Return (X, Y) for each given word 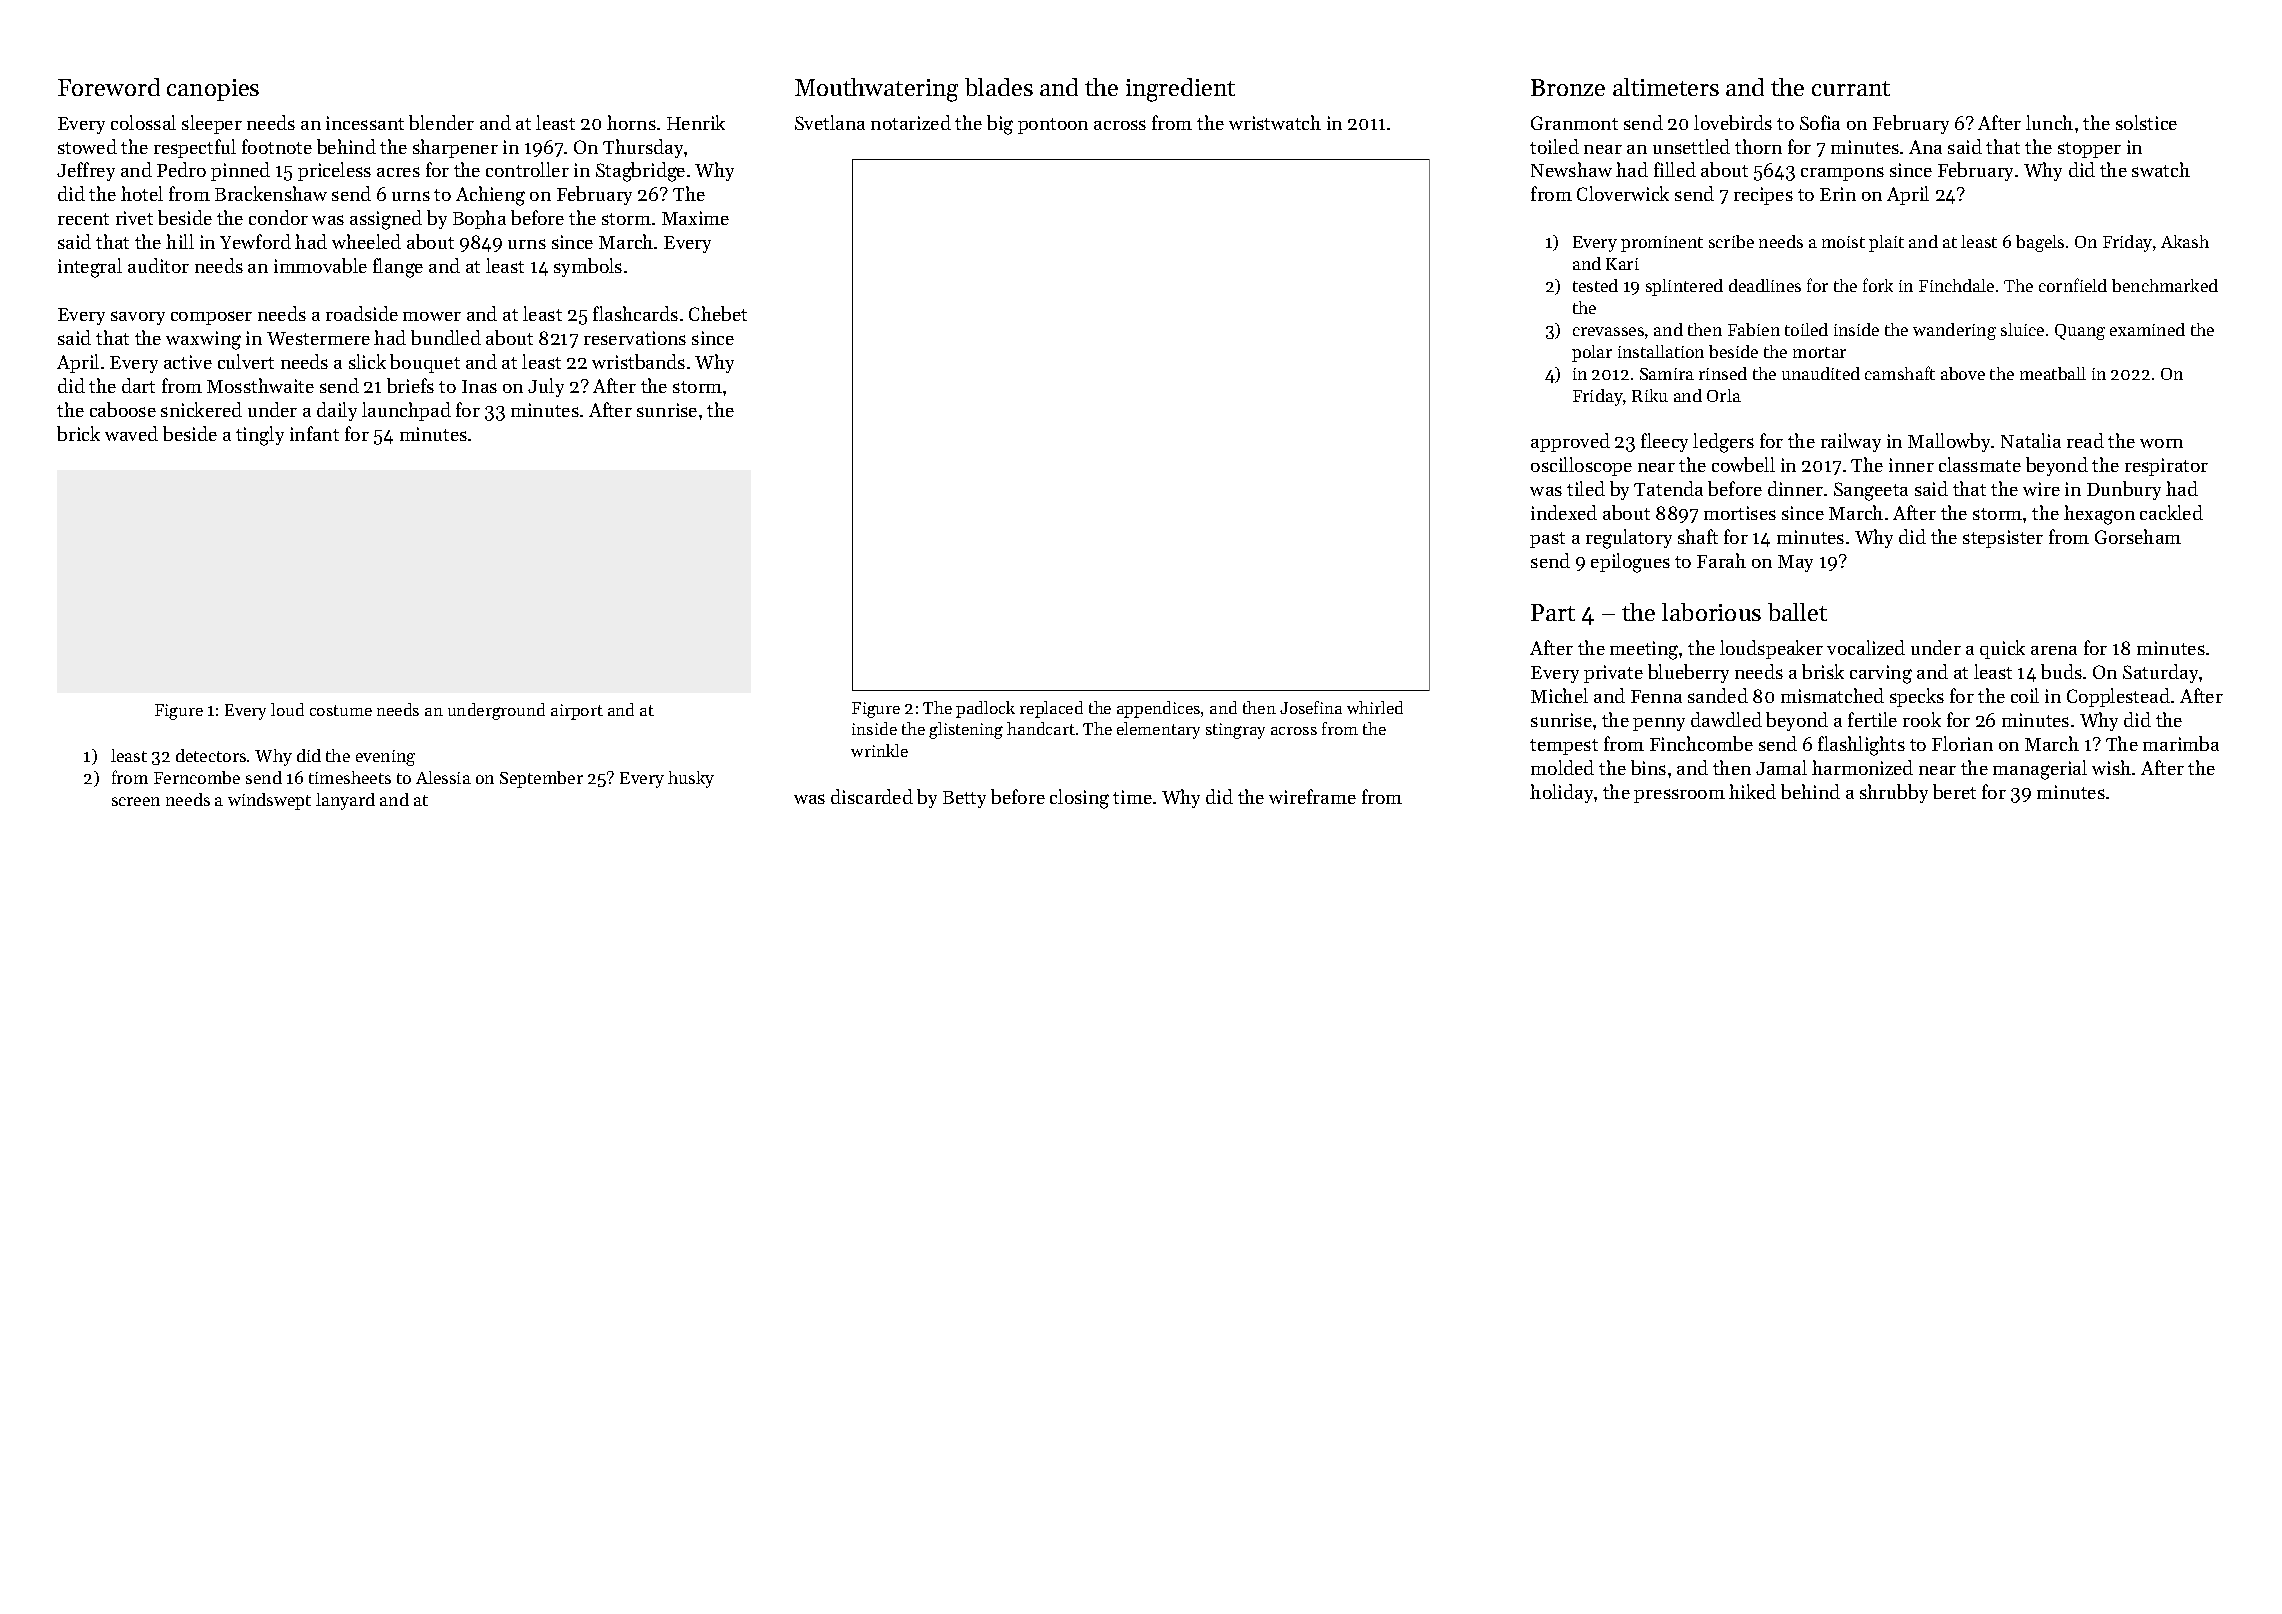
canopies (213, 90)
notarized (911, 122)
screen (136, 801)
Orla (1724, 395)
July (546, 387)
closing (1079, 799)
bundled (446, 337)
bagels (2040, 243)
